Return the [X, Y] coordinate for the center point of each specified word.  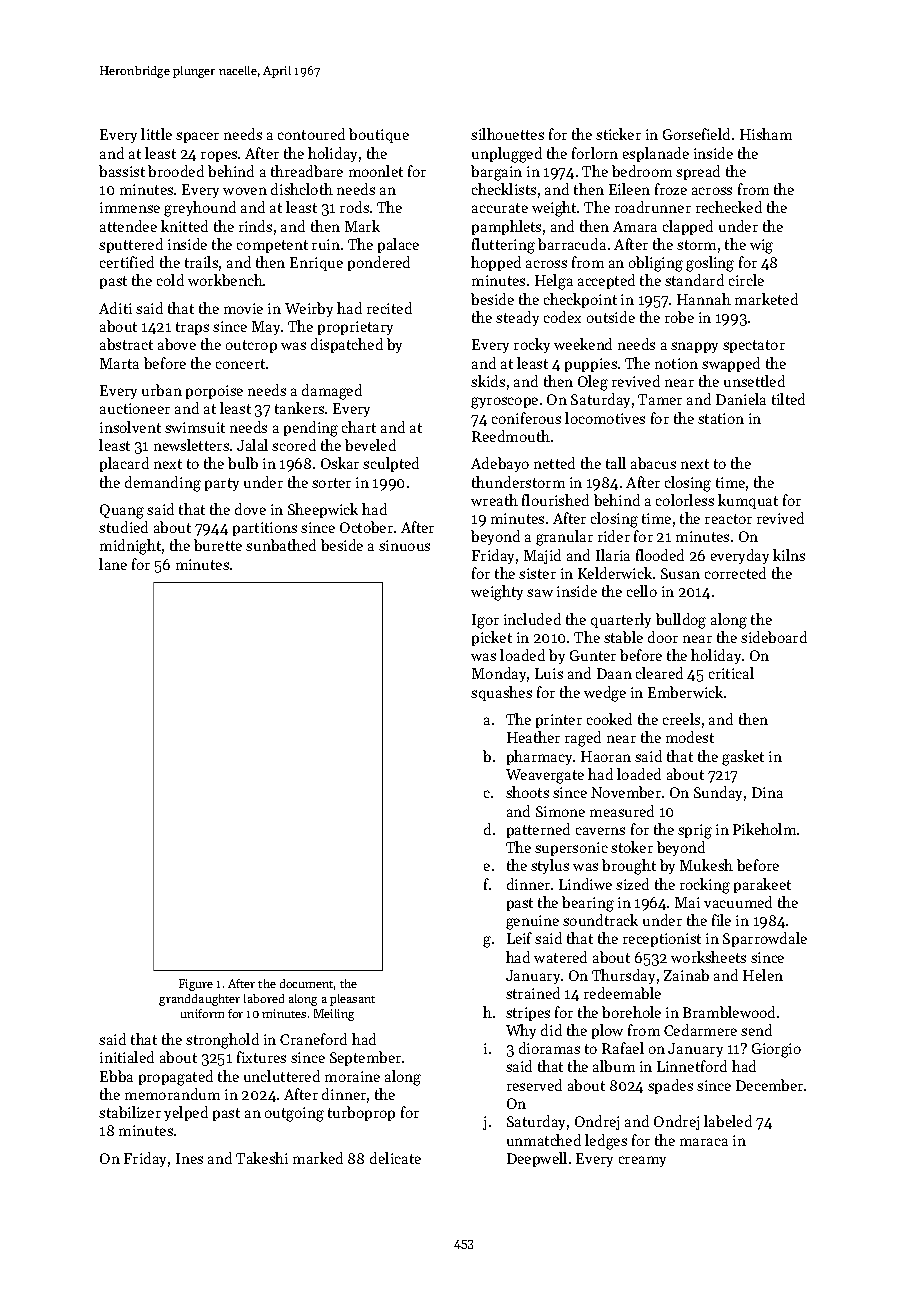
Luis [549, 673]
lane [113, 564]
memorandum [172, 1094]
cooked [609, 719]
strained [533, 993]
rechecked [729, 207]
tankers [299, 408]
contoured [311, 134]
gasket [743, 758]
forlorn [595, 153]
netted [554, 463]
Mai [687, 902]
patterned [538, 830]
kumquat [748, 501]
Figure [196, 985]
